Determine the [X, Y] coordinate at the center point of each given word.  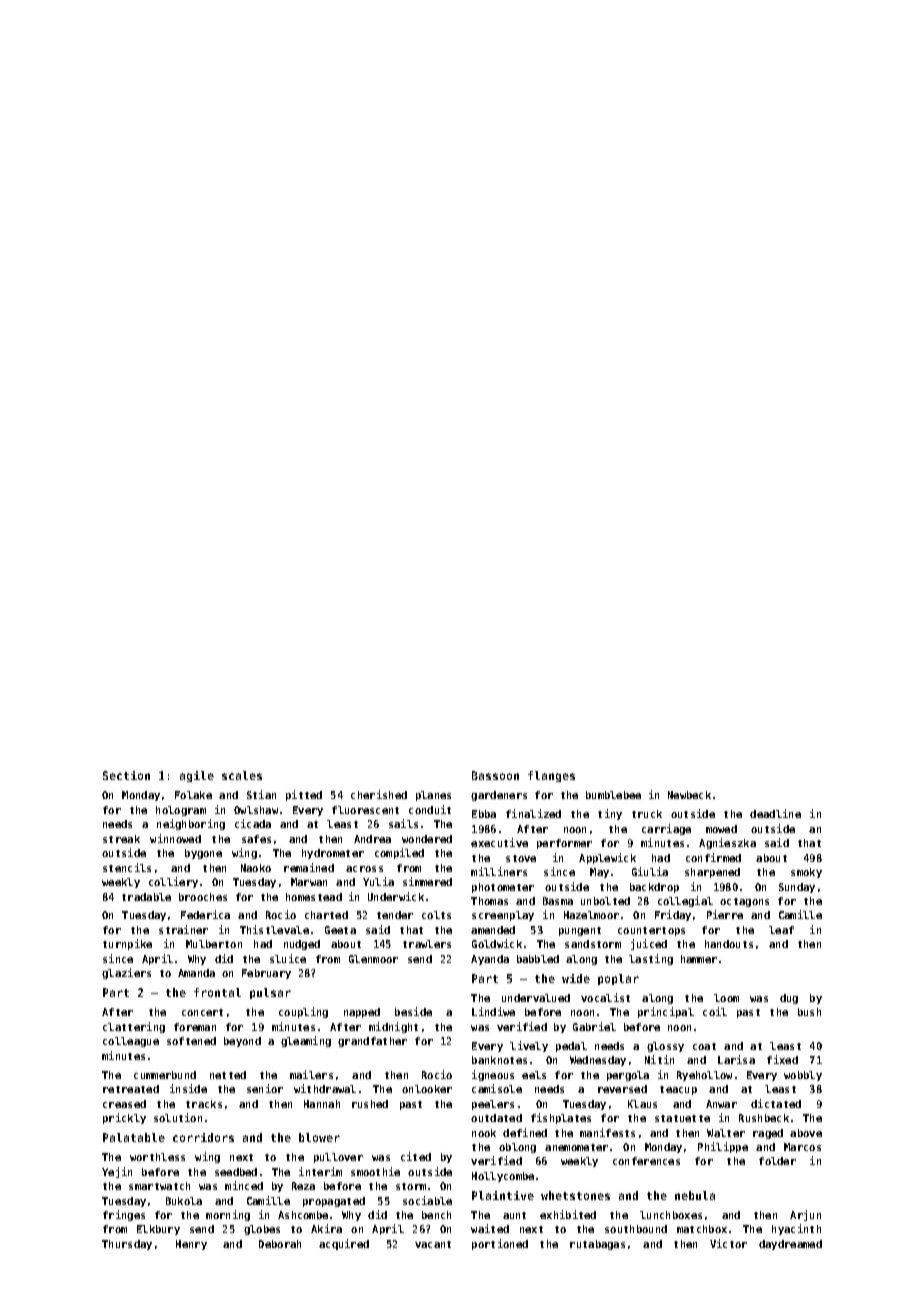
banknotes [499, 1060]
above [806, 1133]
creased [124, 1104]
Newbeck [689, 795]
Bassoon [495, 775]
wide [576, 978]
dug [789, 999]
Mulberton [214, 944]
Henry [191, 1245]
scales [242, 775]
